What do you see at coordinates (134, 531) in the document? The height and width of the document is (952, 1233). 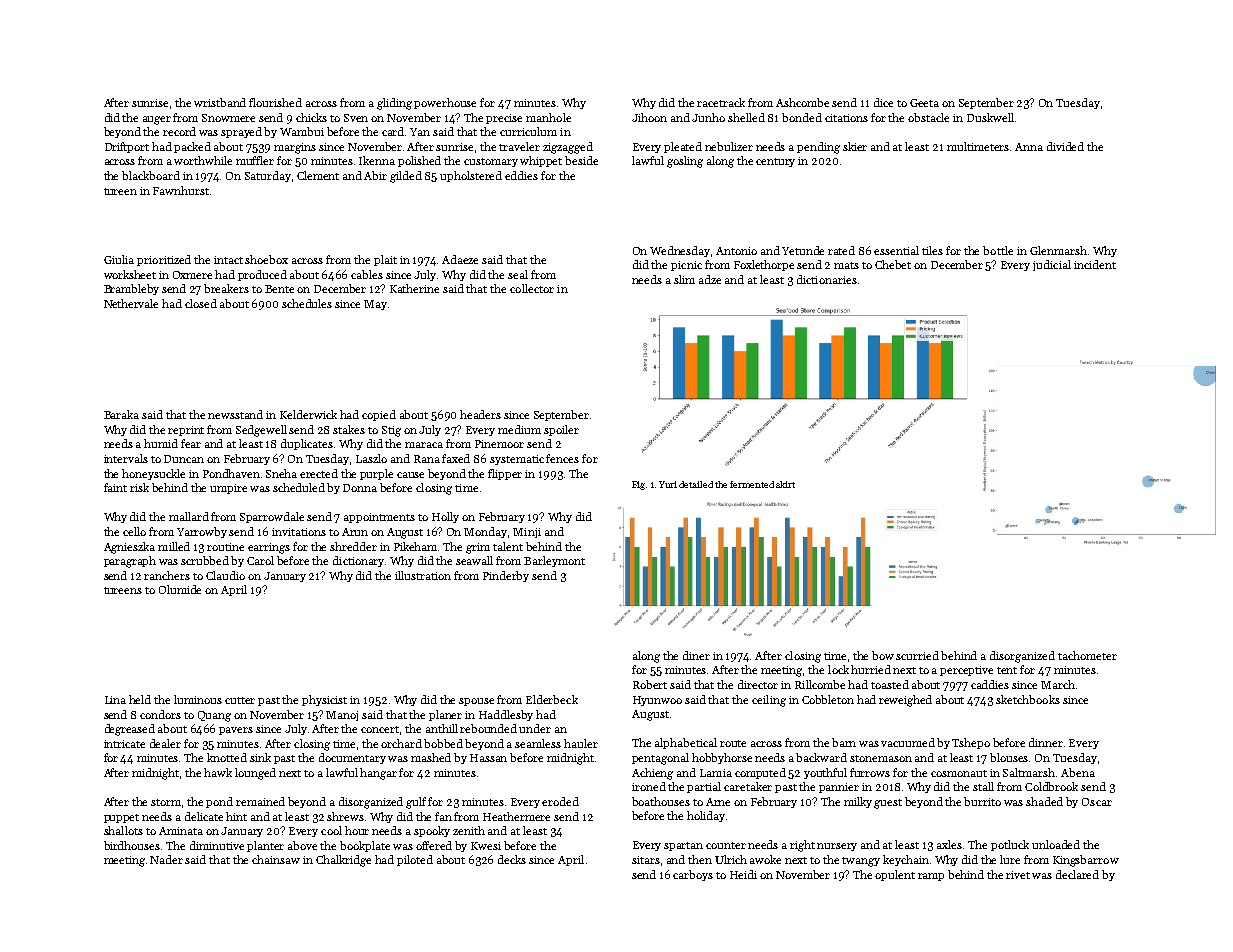 I see `cello` at bounding box center [134, 531].
